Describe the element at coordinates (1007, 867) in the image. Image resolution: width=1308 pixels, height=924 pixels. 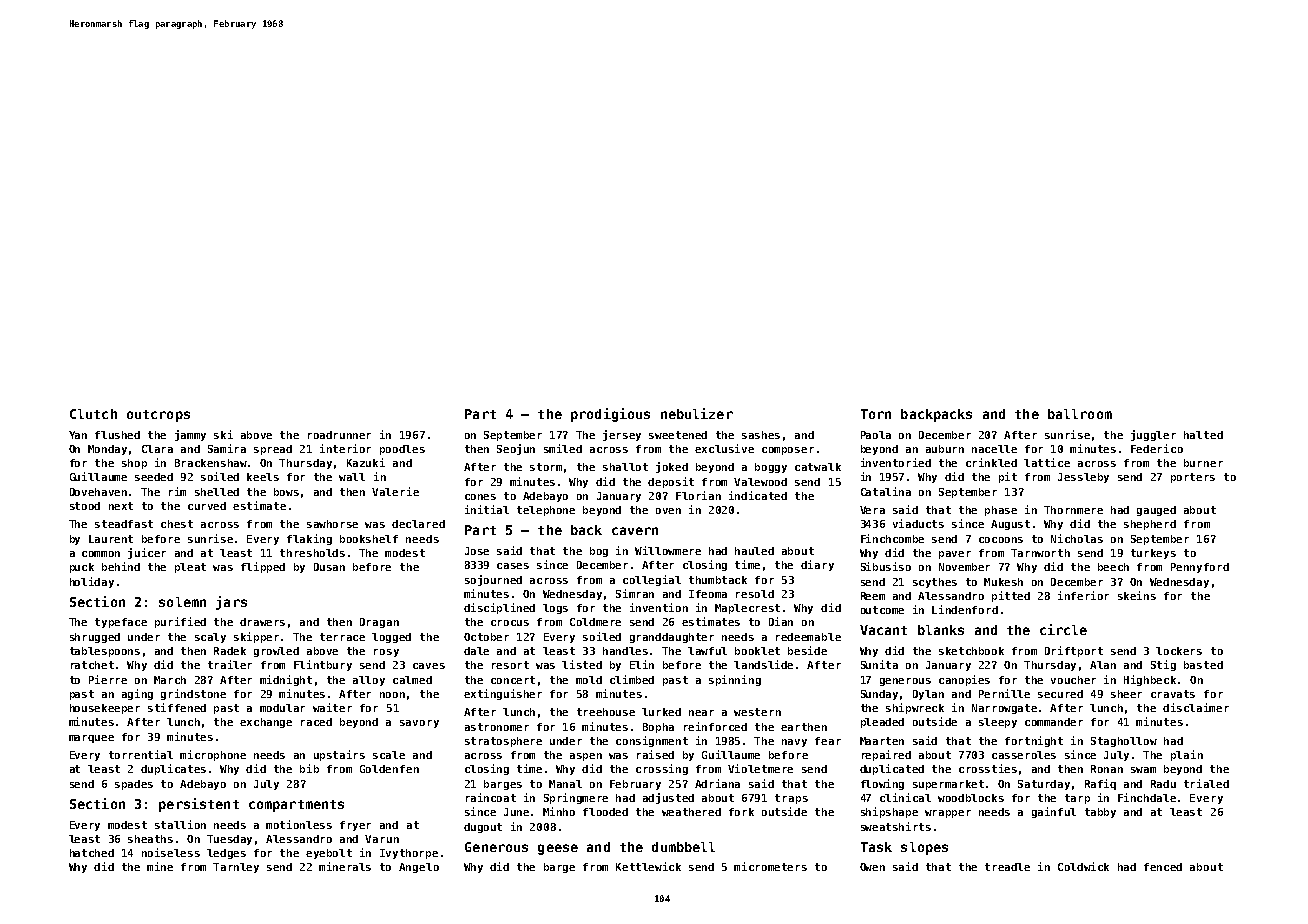
I see `treadle` at that location.
